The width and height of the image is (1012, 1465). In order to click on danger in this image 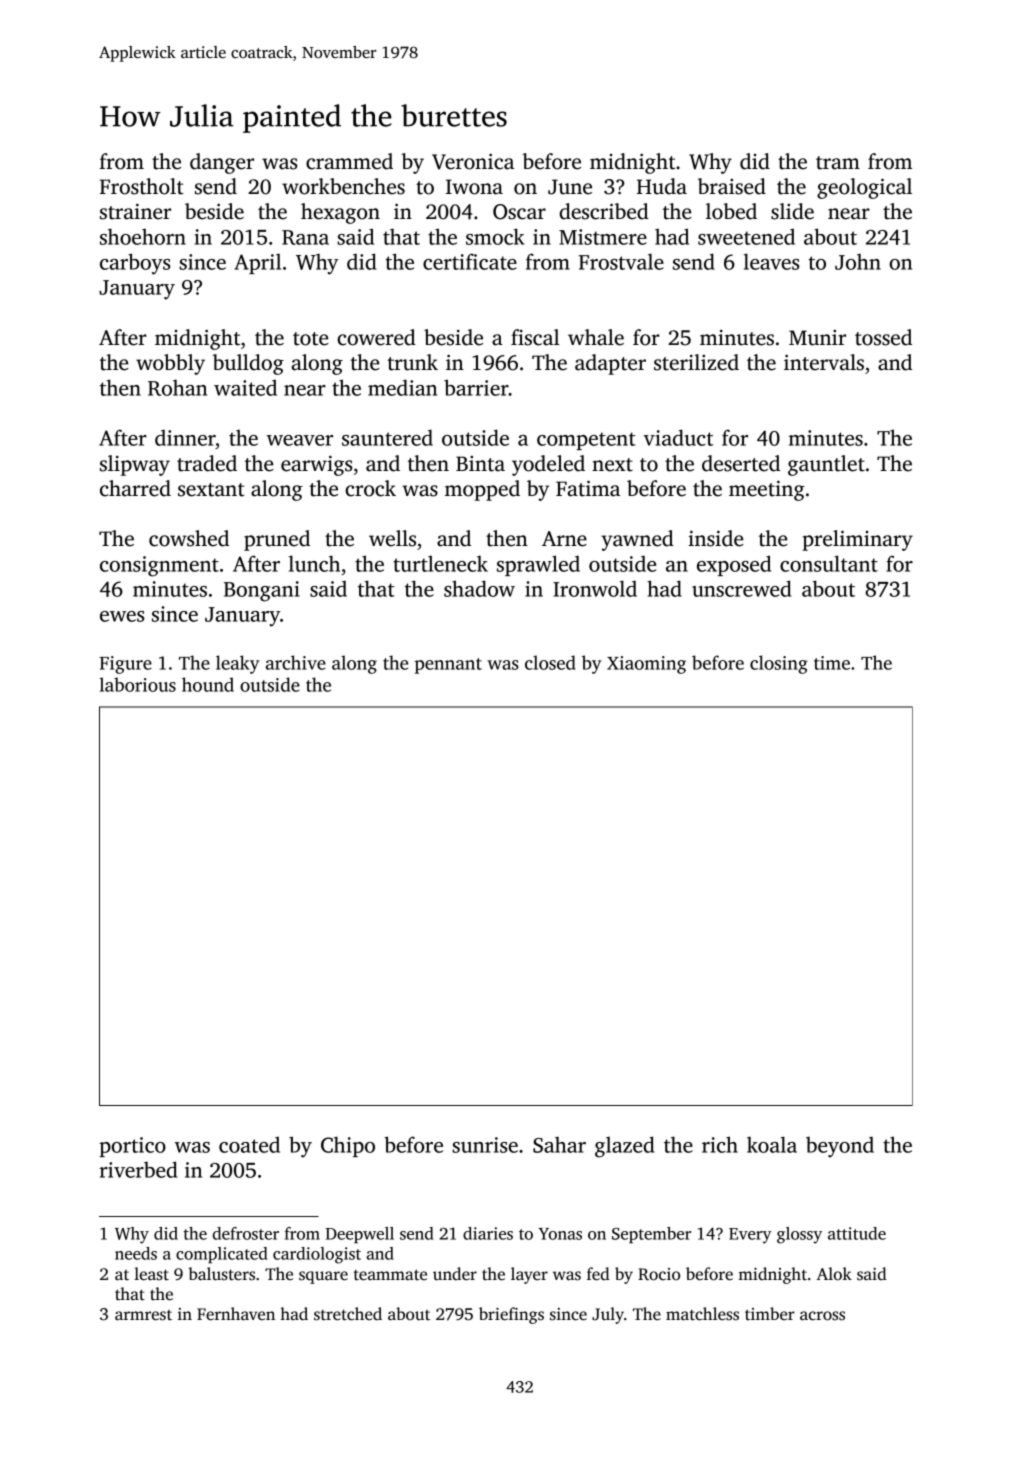, I will do `click(222, 163)`.
